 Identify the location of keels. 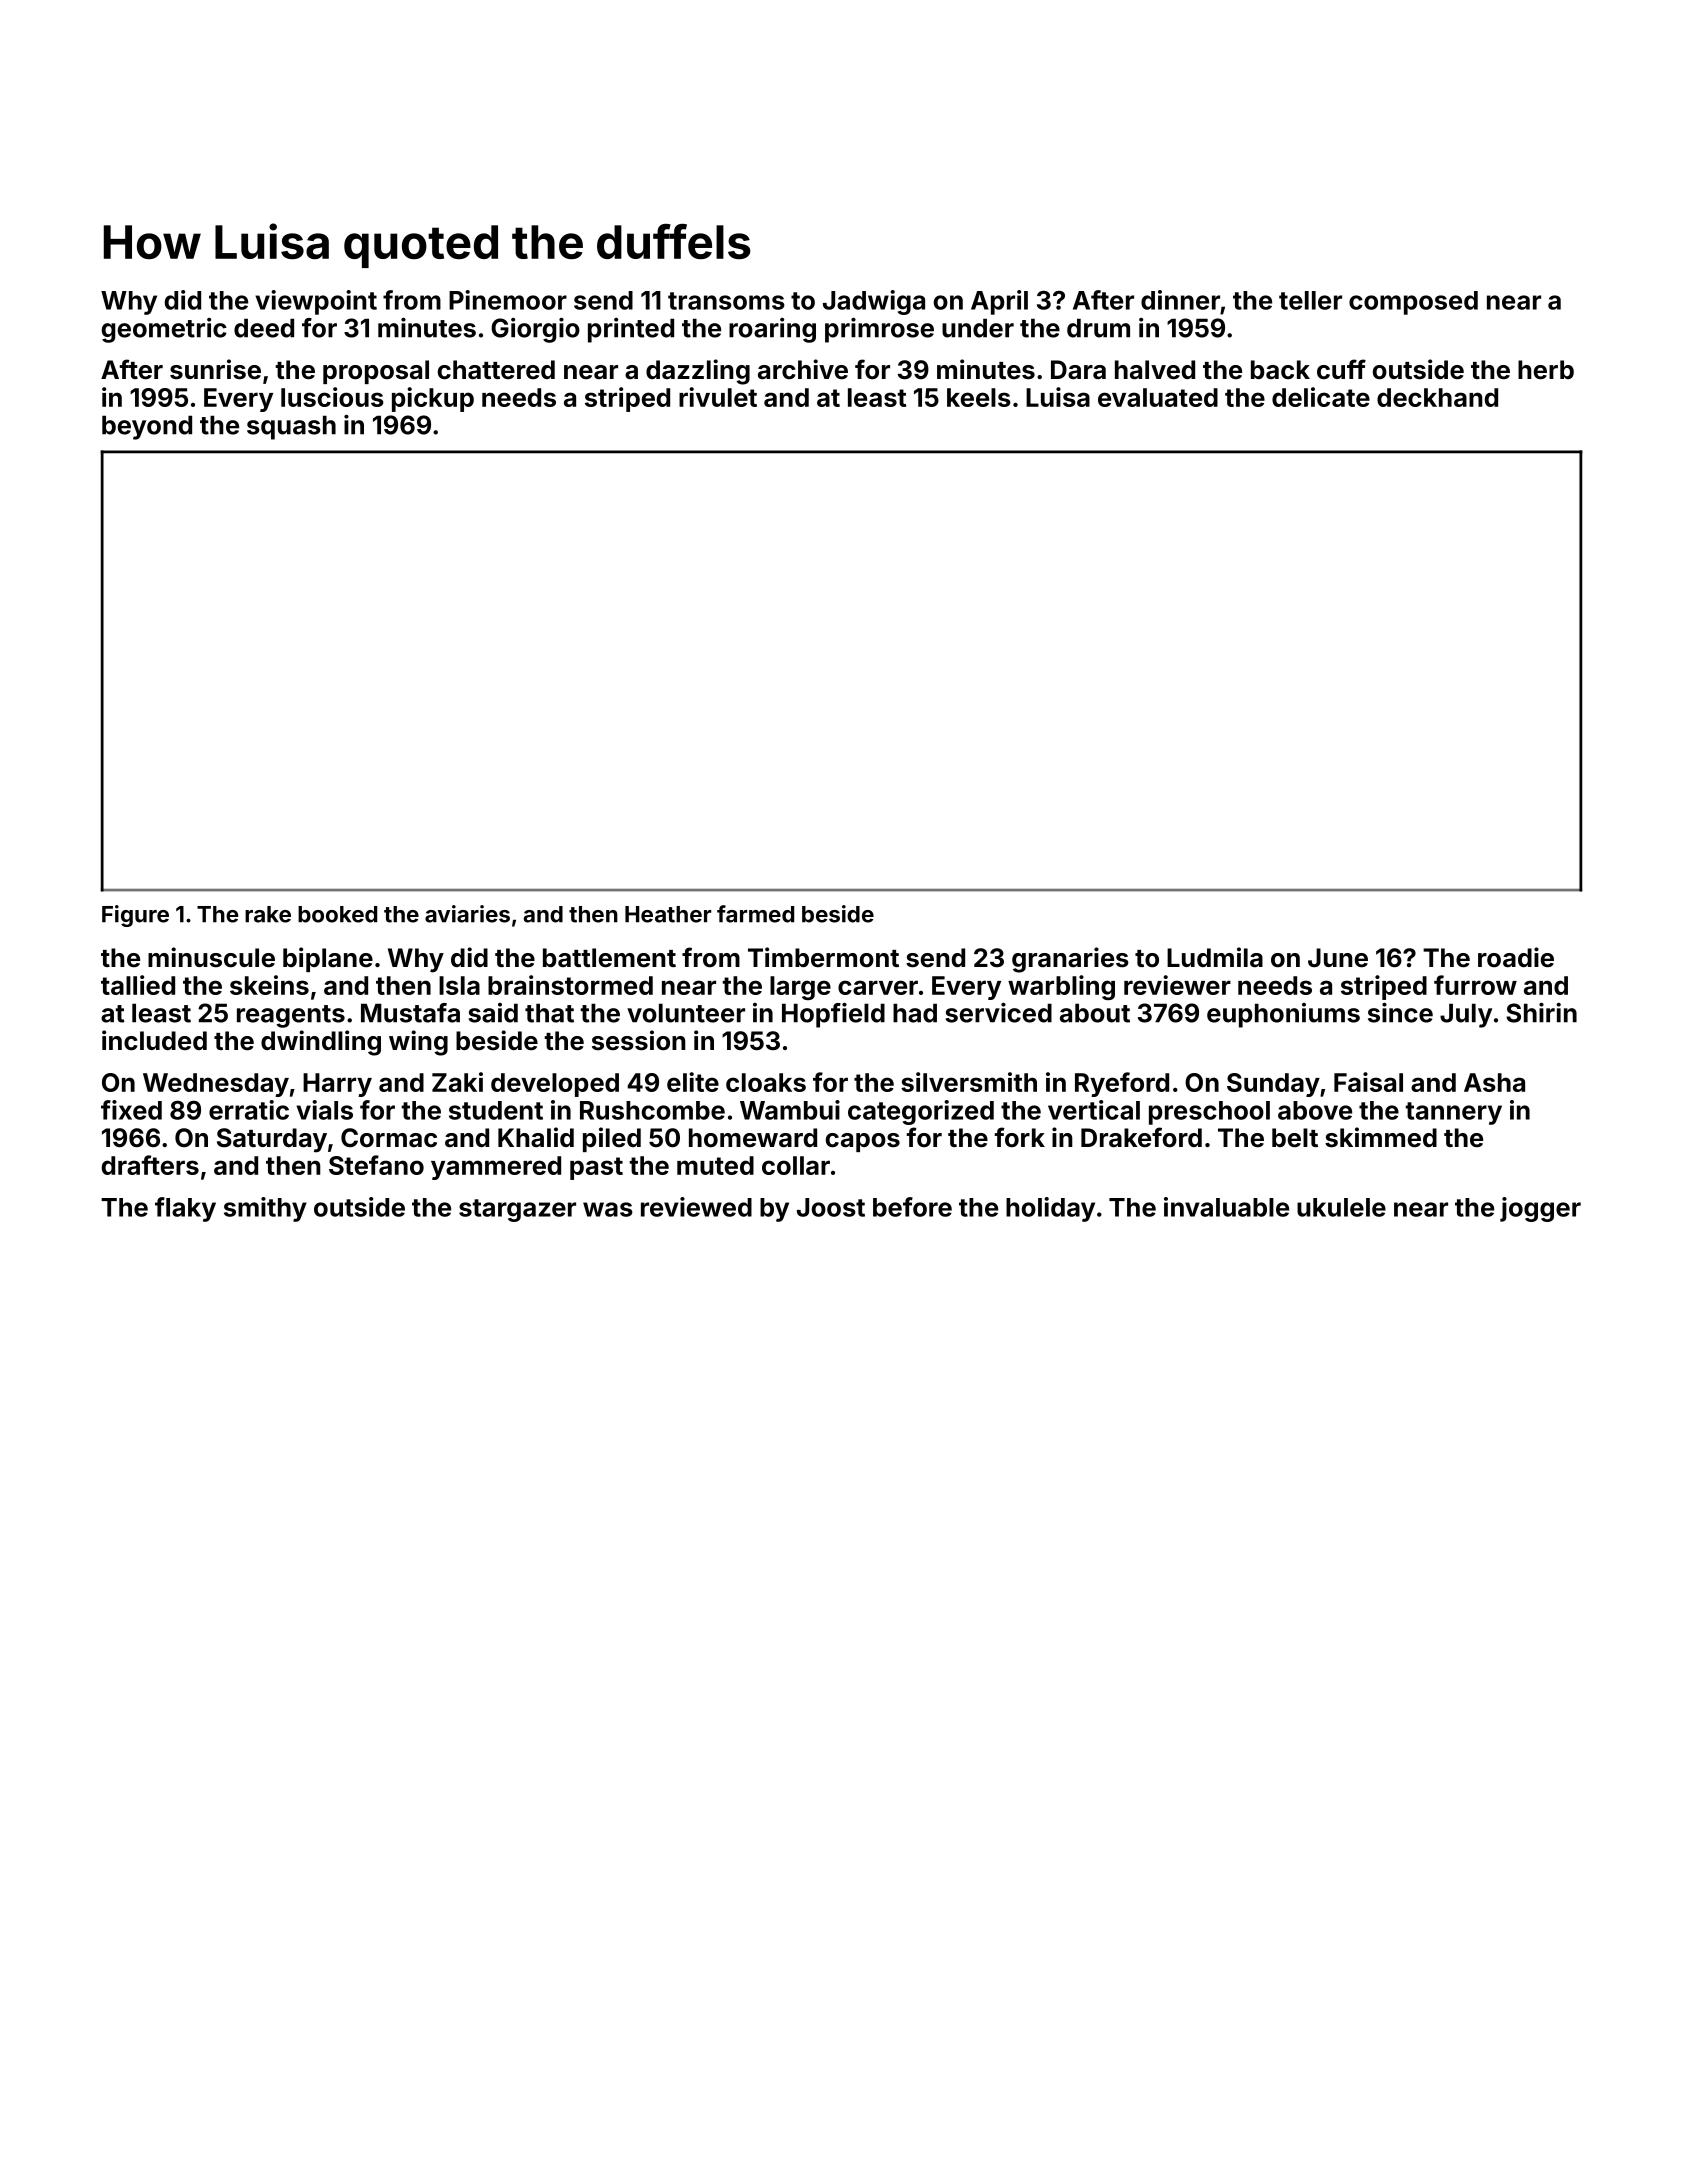
(979, 397).
